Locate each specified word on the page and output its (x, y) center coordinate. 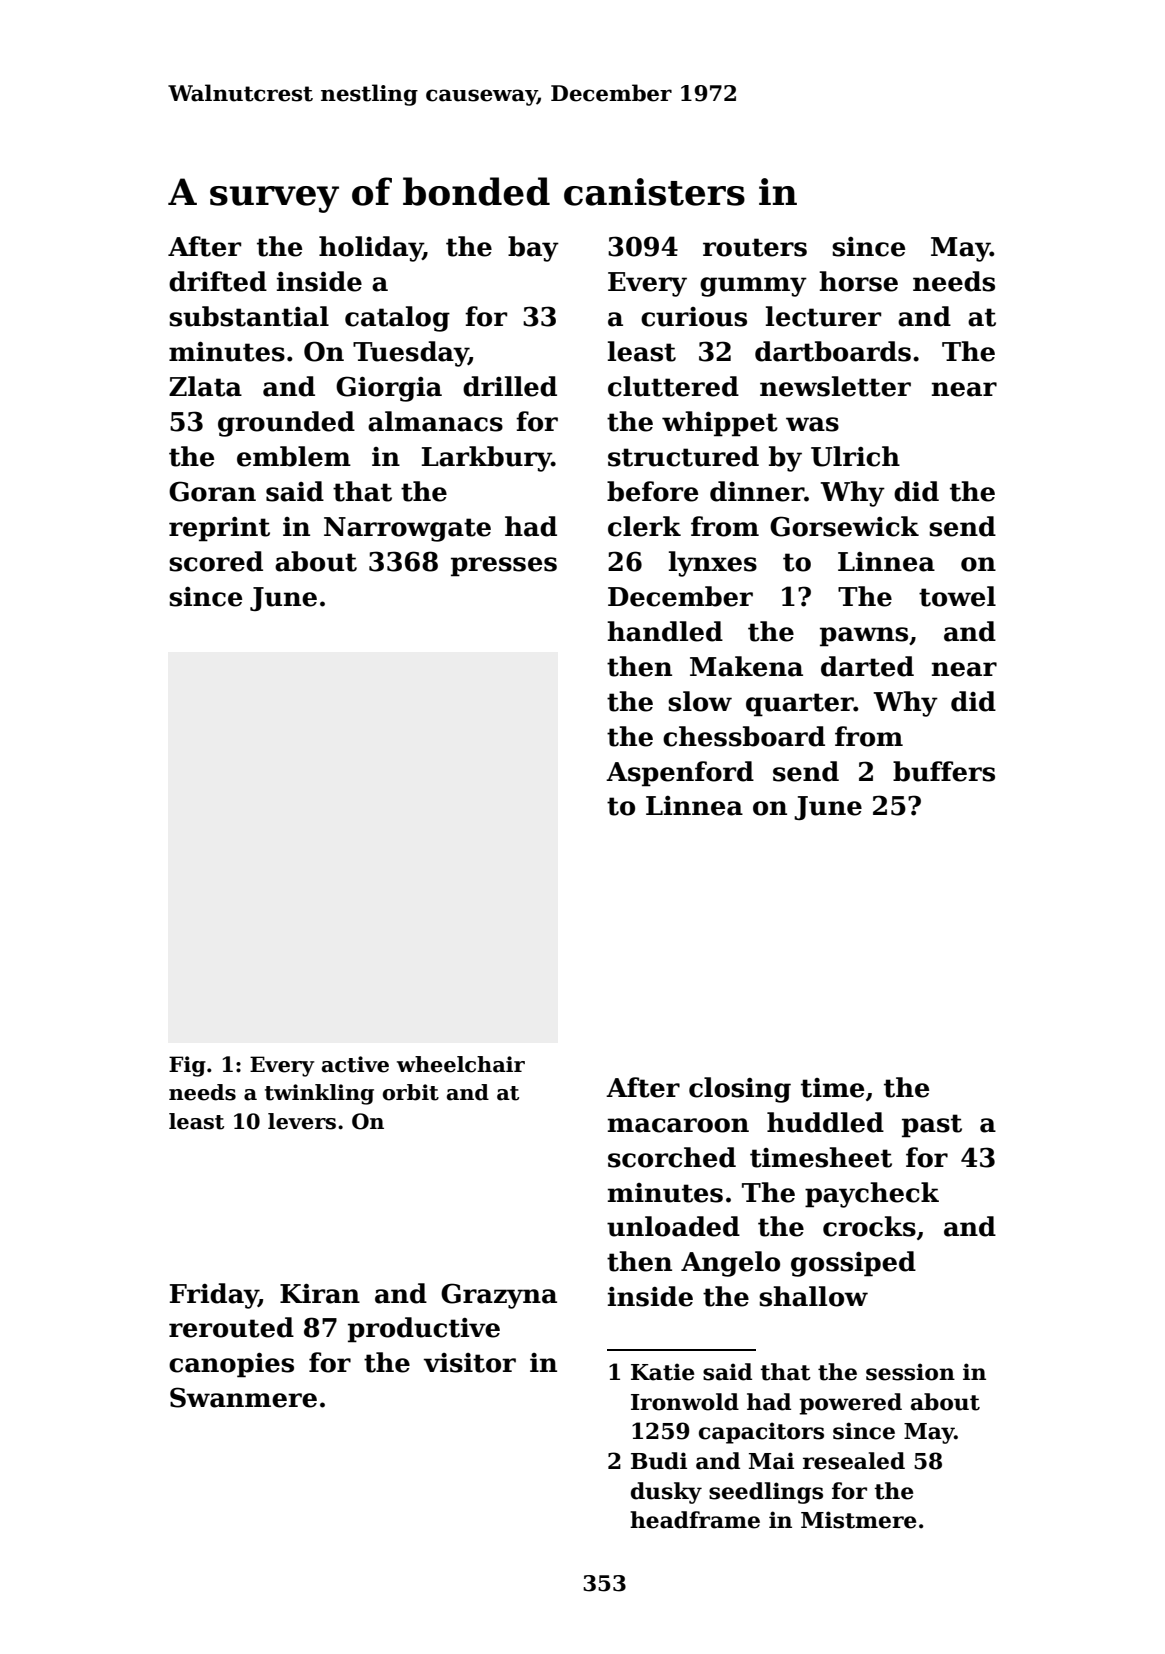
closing (740, 1090)
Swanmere (243, 1397)
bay (533, 249)
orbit (411, 1092)
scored (216, 561)
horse (858, 281)
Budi (659, 1461)
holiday (371, 249)
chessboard (744, 736)
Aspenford (680, 774)
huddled (825, 1122)
